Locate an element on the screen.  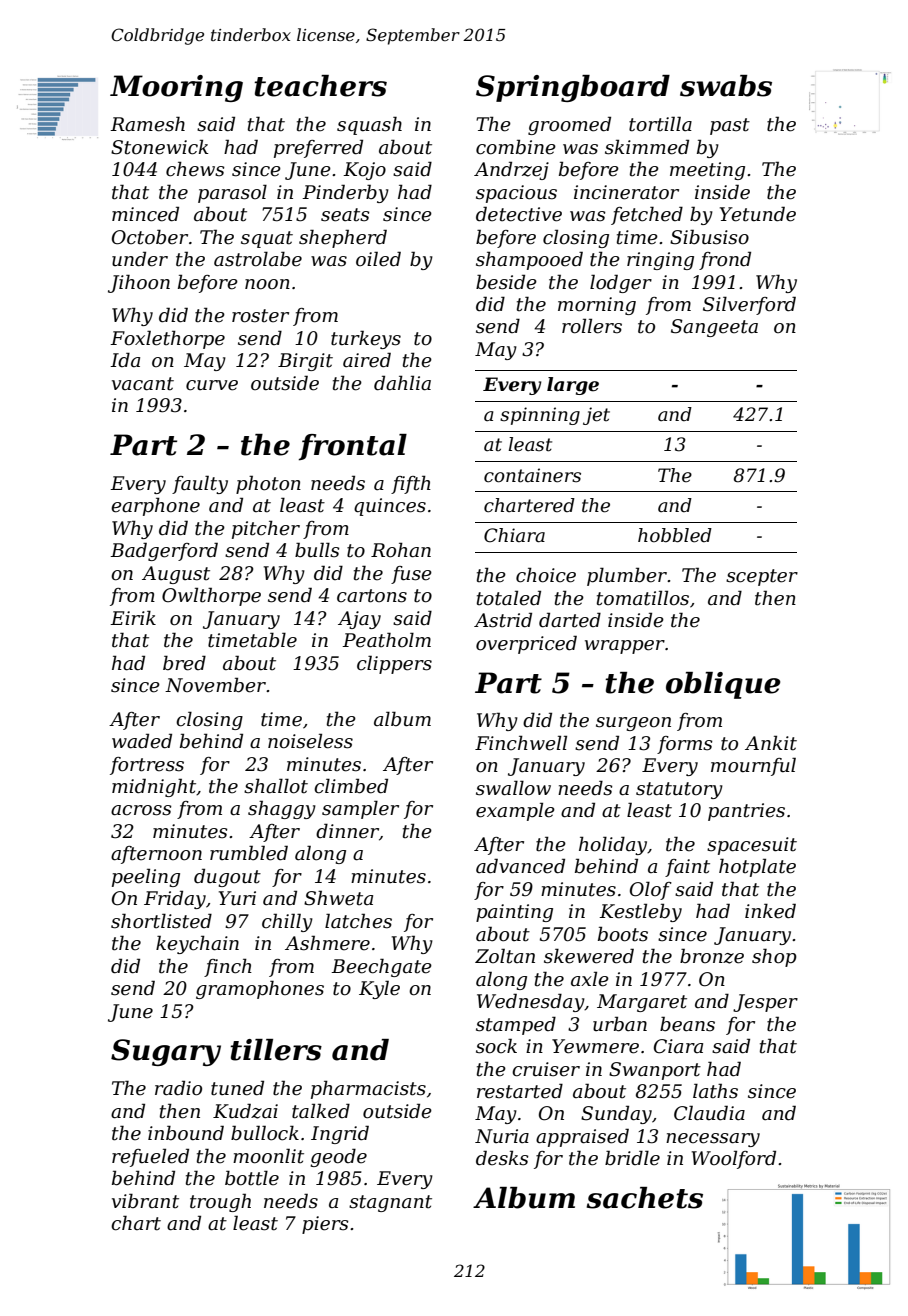
Chiara is located at coordinates (514, 535).
